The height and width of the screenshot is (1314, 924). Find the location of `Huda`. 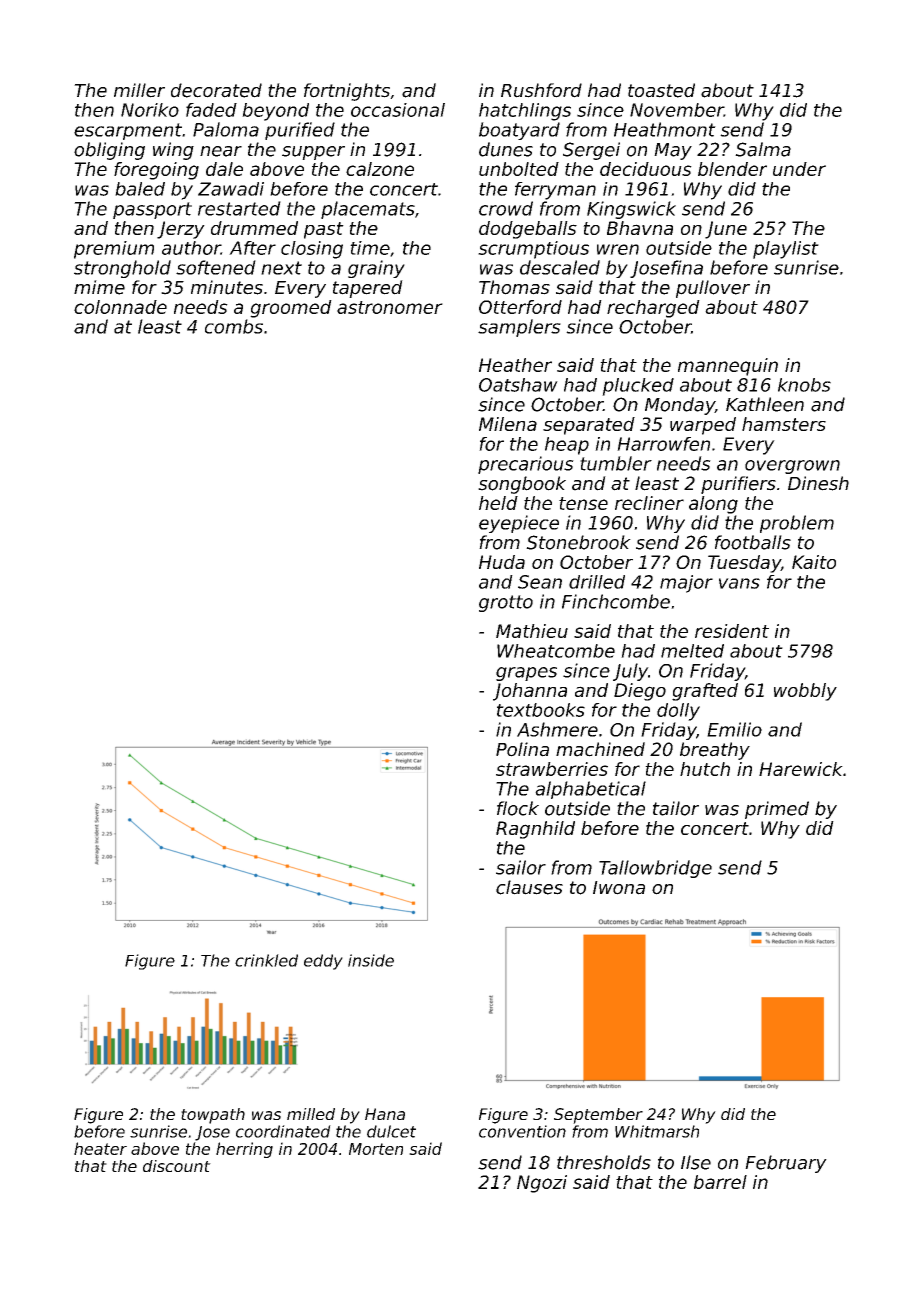

Huda is located at coordinates (502, 562).
